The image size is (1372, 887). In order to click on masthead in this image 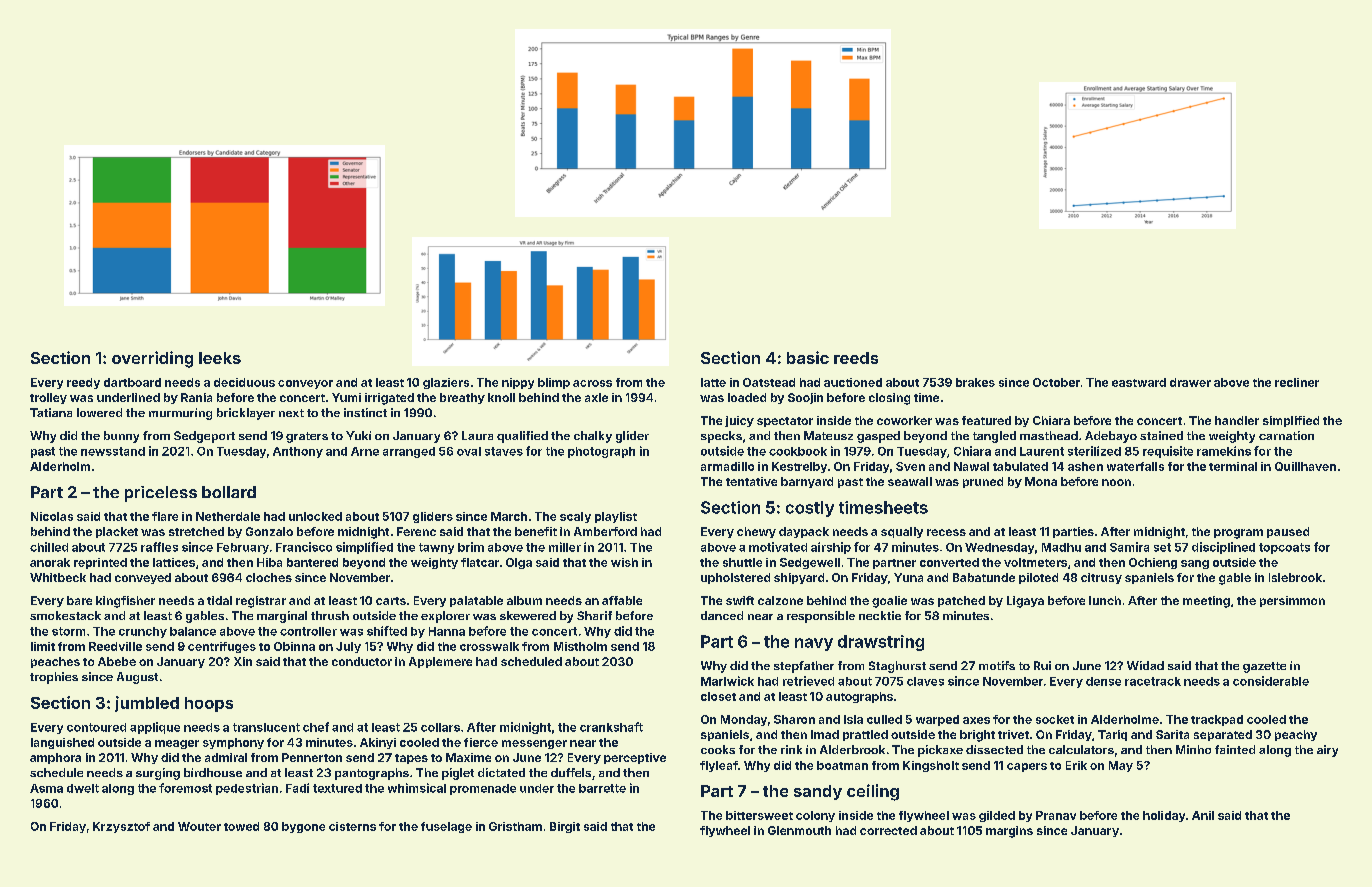, I will do `click(1049, 435)`.
